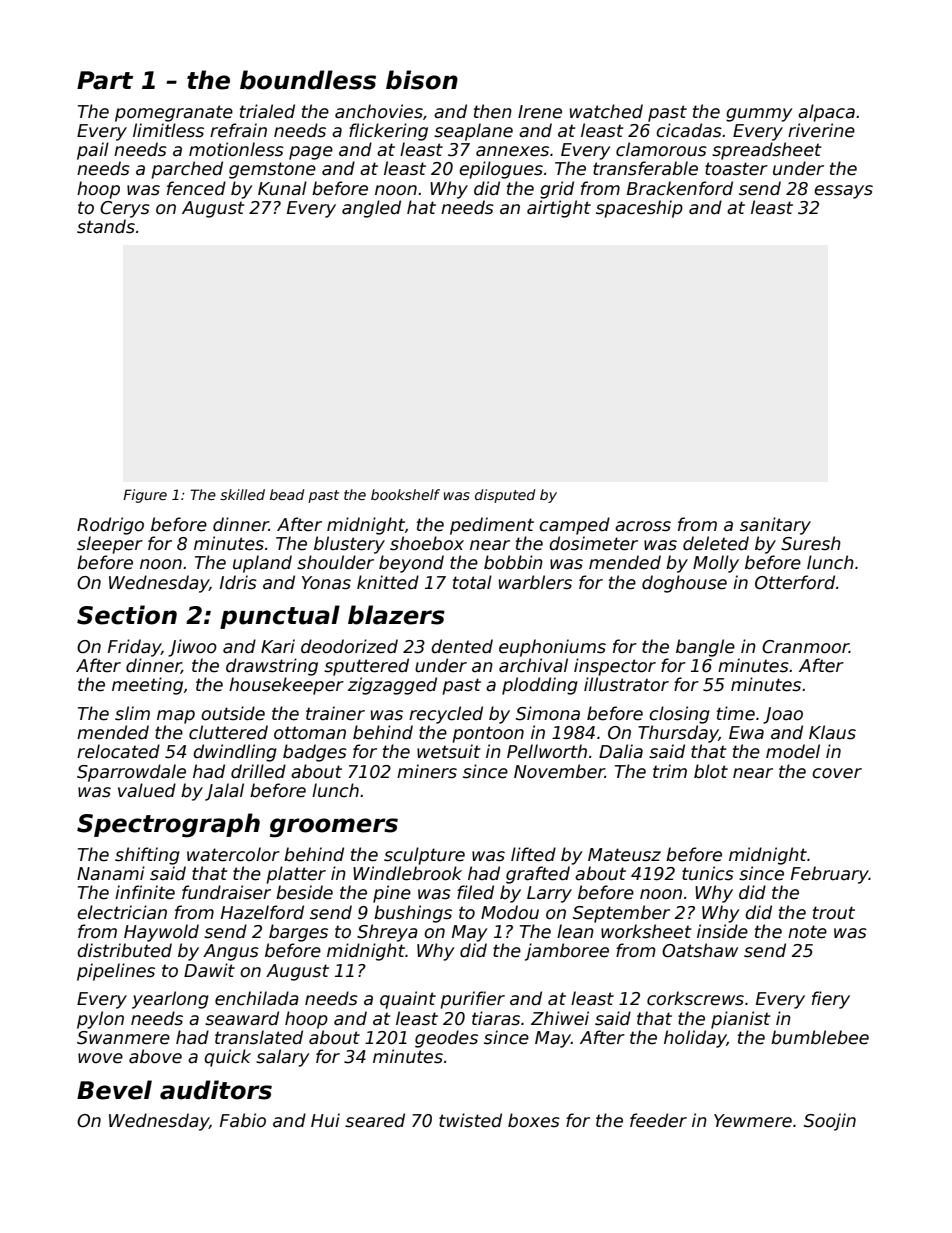 The image size is (952, 1233). I want to click on Sparrowdale, so click(131, 773).
